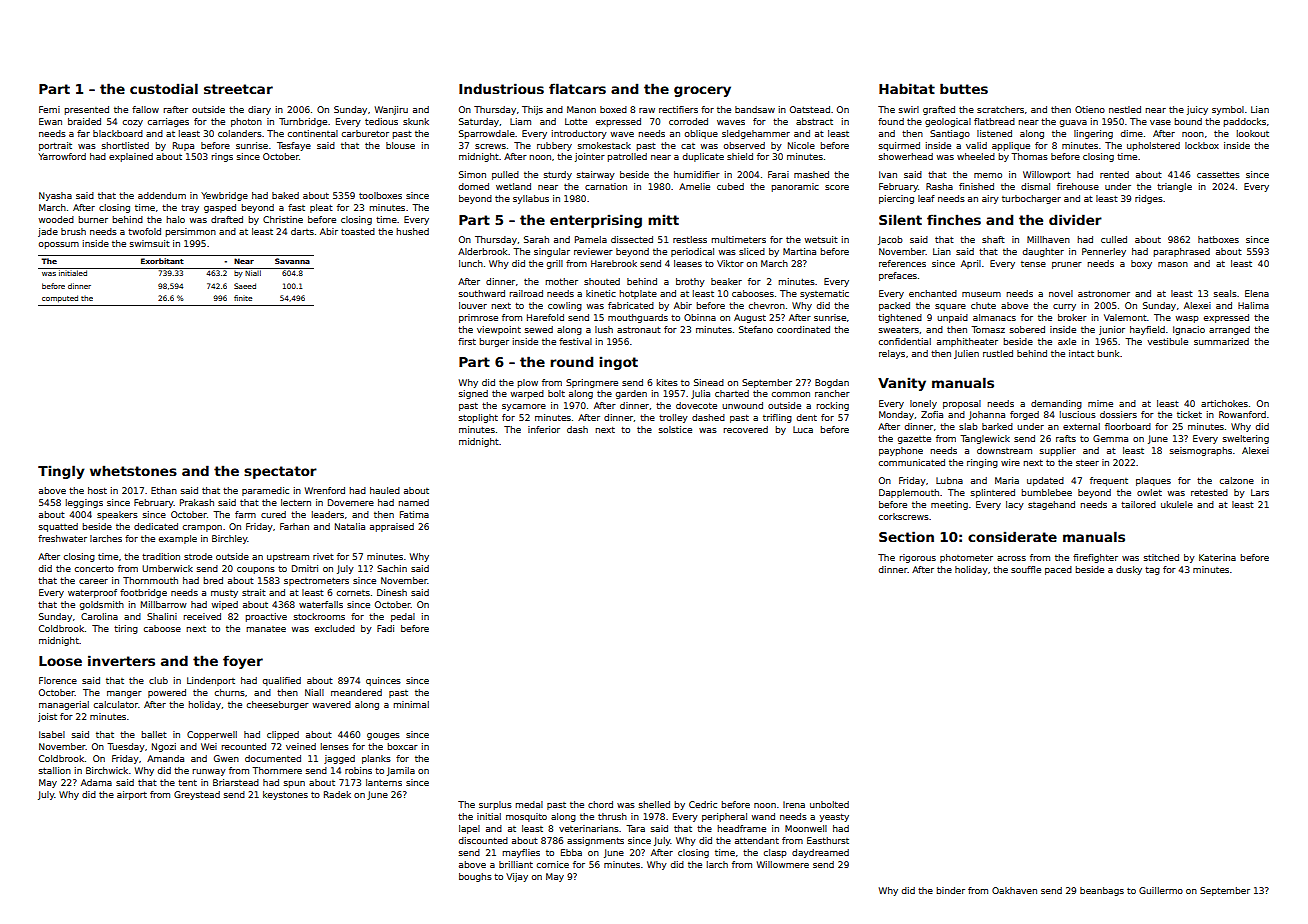 Image resolution: width=1308 pixels, height=924 pixels. Describe the element at coordinates (917, 558) in the page. I see `rigorous` at that location.
